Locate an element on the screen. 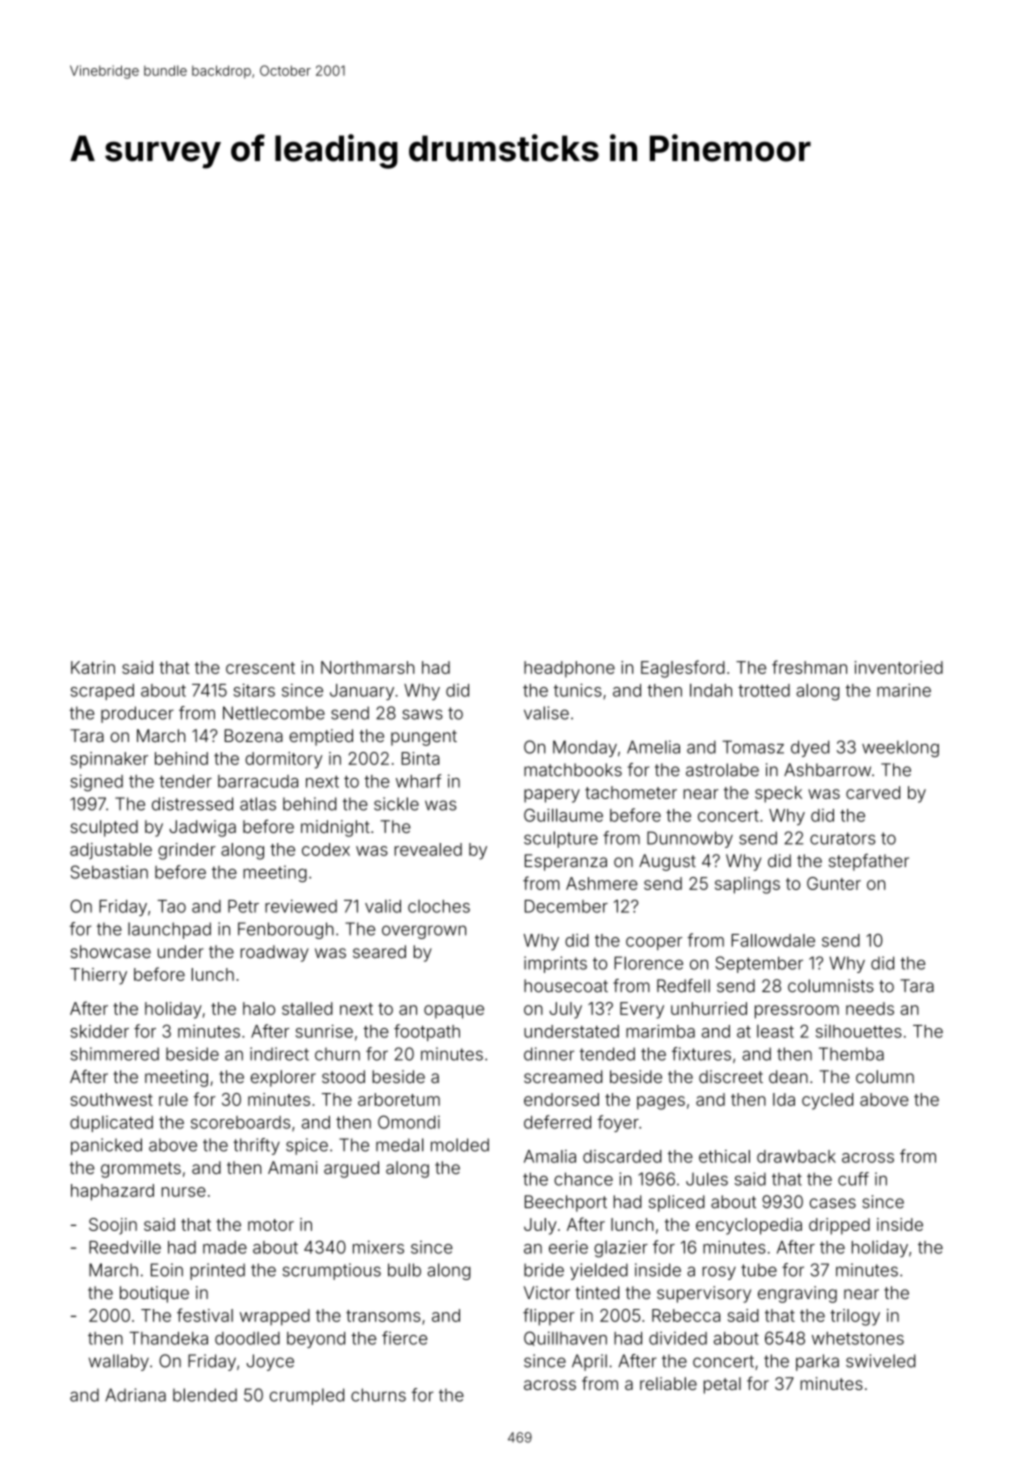 This screenshot has height=1469, width=1014. Adriana is located at coordinates (135, 1395).
